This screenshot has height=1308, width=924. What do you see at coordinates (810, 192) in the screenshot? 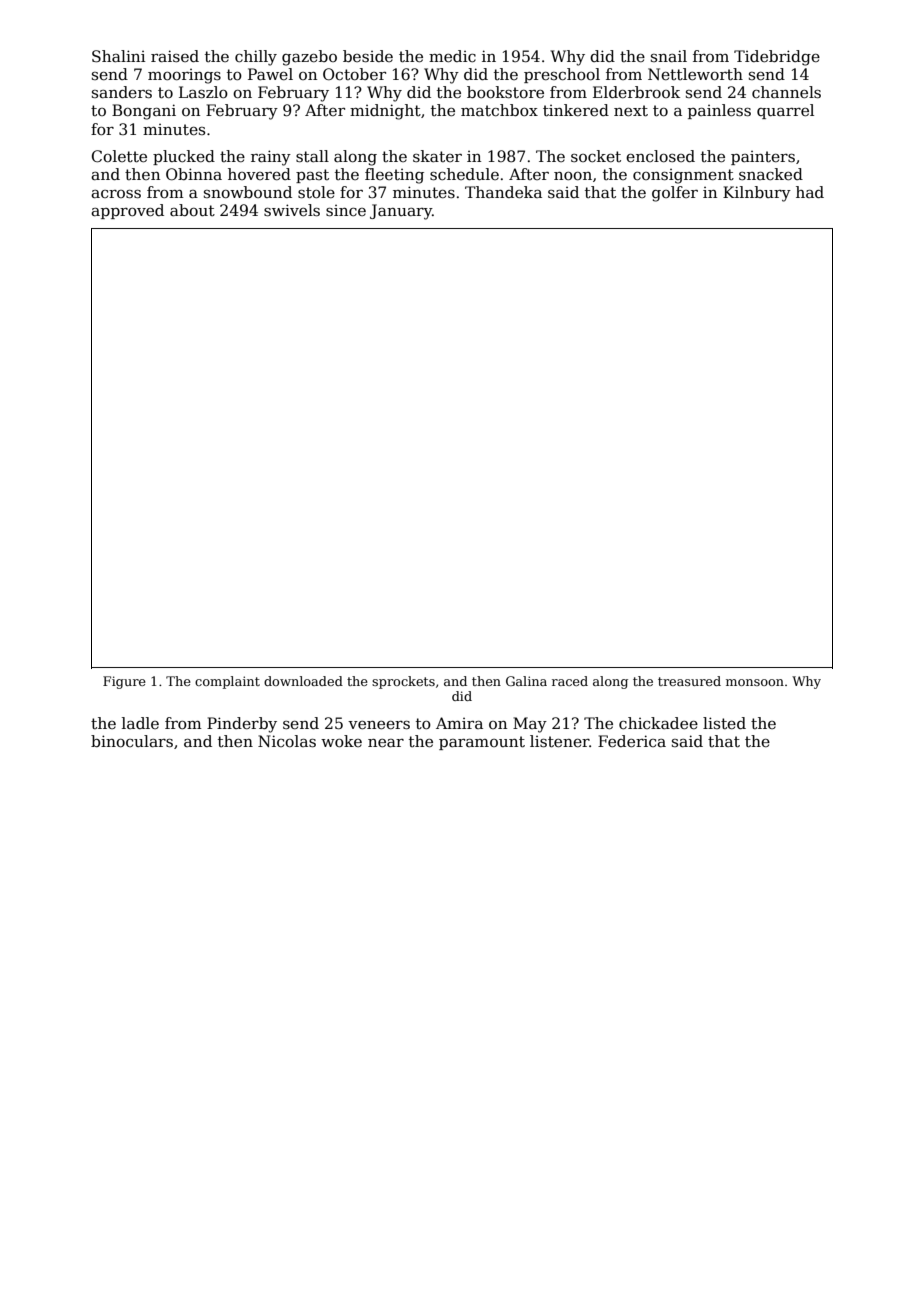
I see `had` at bounding box center [810, 192].
